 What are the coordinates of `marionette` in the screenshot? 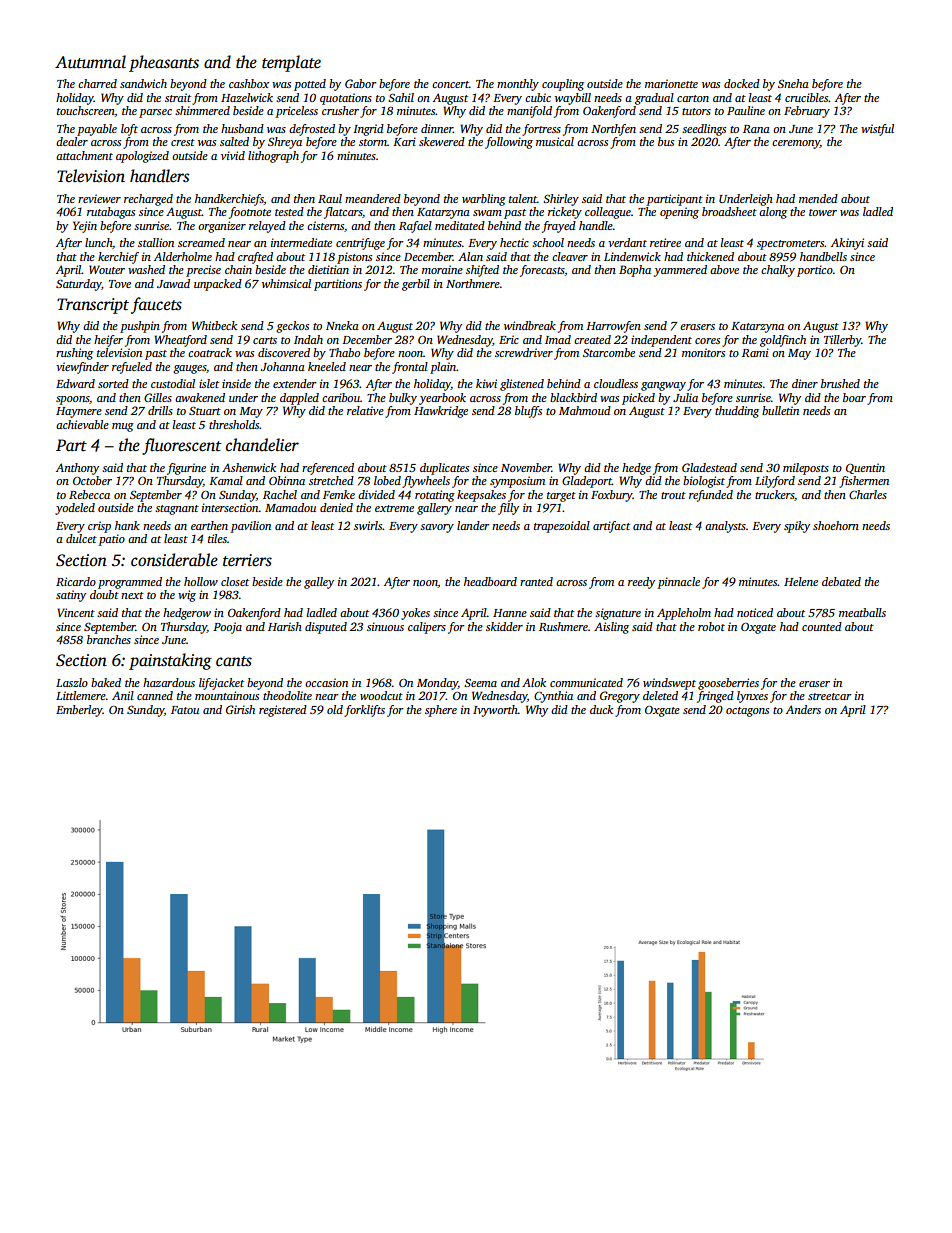 It's located at (671, 83).
